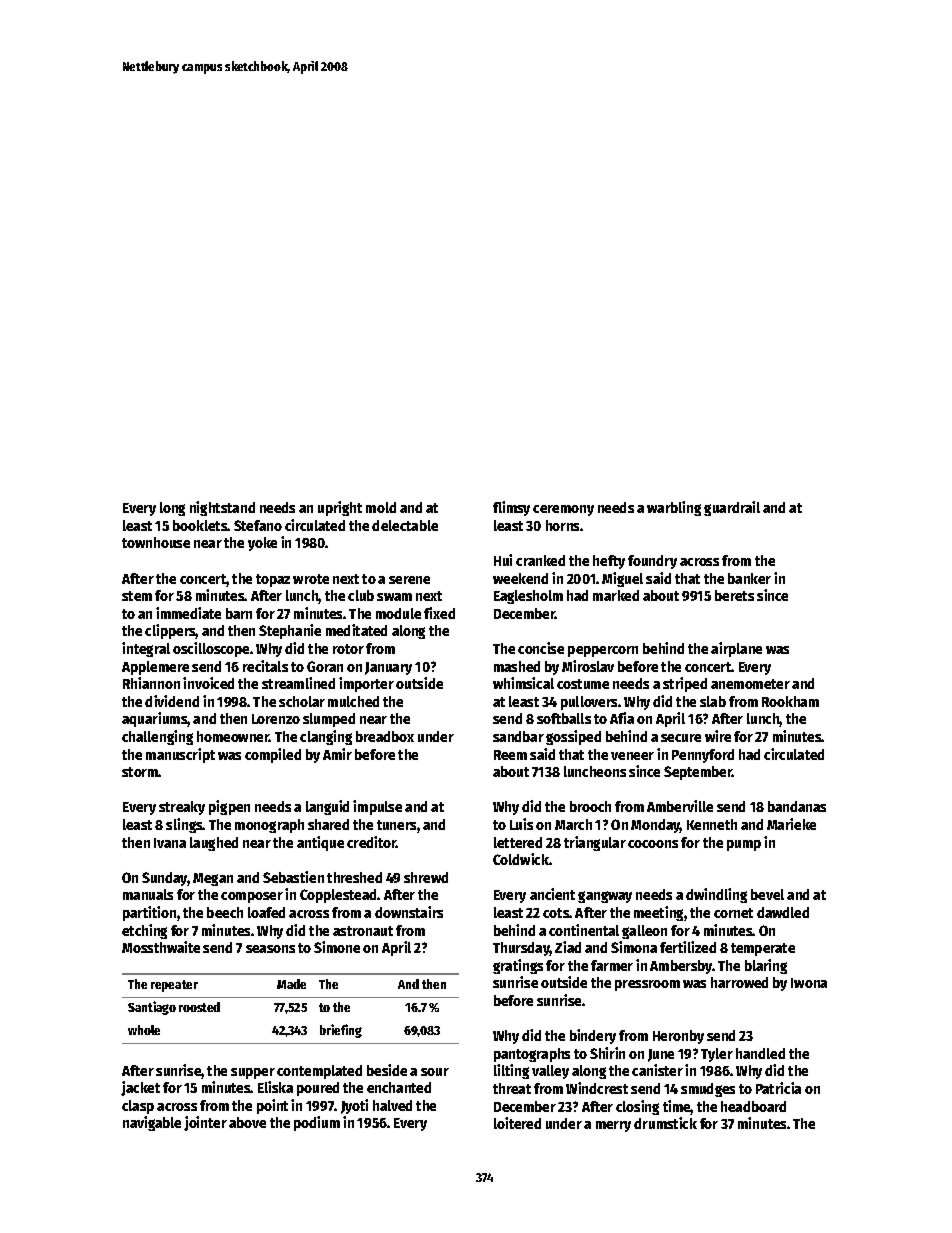 This page has height=1233, width=952. I want to click on anemometer, so click(750, 684).
